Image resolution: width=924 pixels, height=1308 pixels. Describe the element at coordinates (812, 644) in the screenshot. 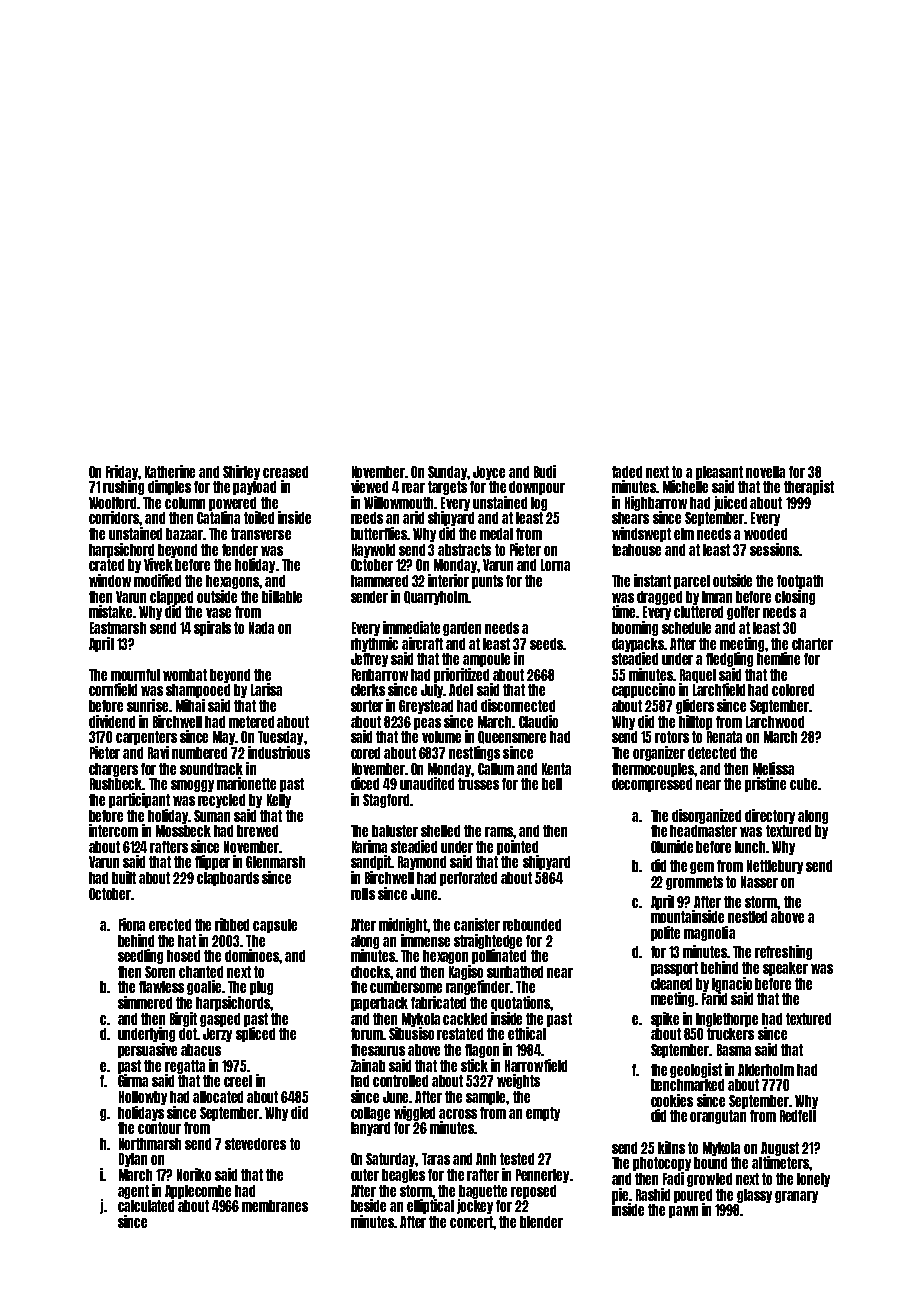

I see `charter` at that location.
